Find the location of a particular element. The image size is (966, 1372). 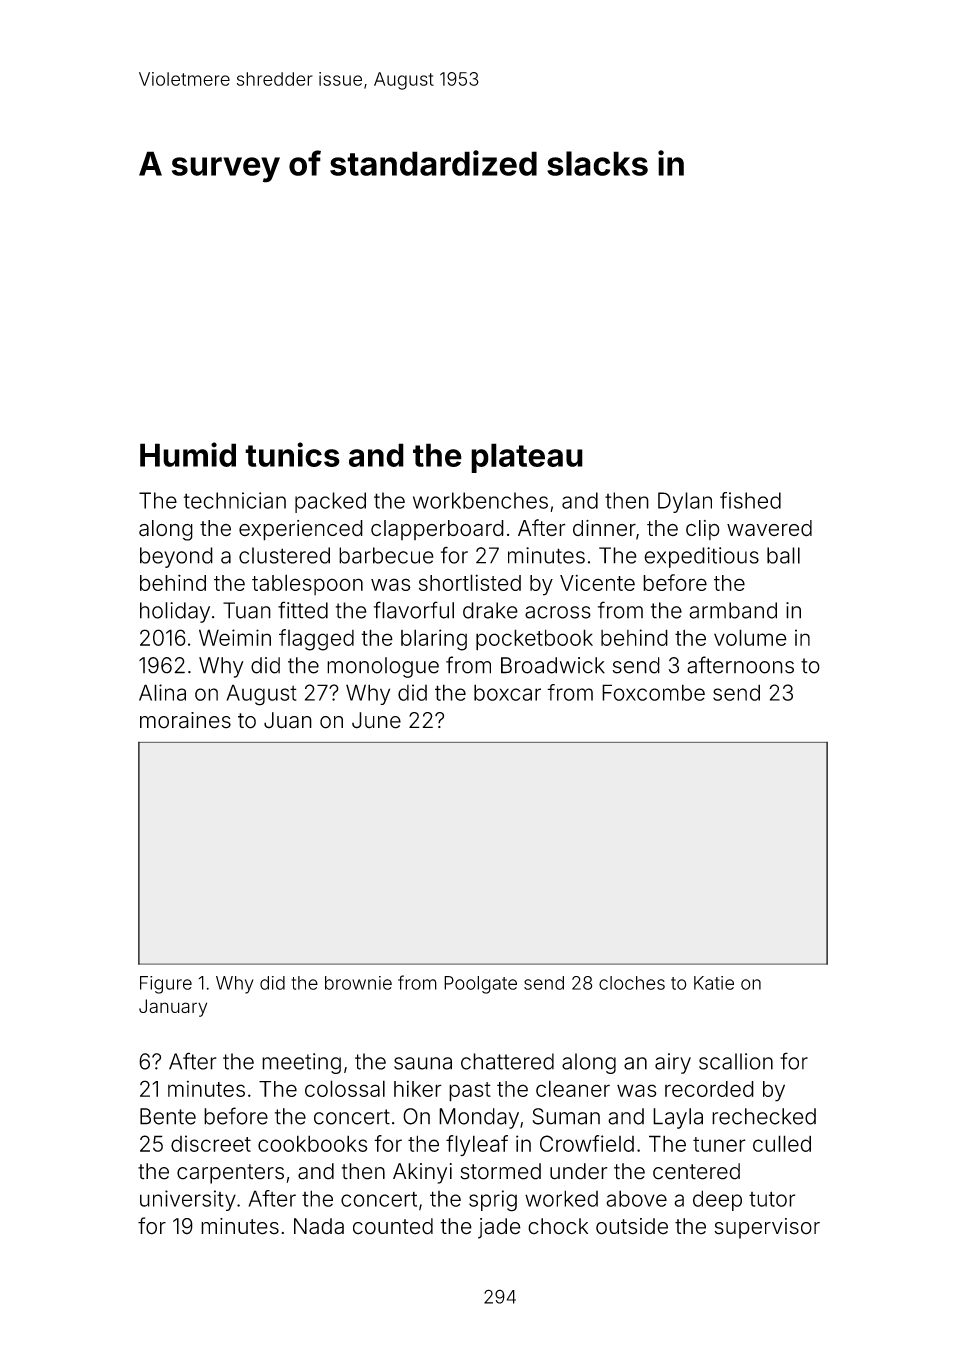

technician is located at coordinates (235, 500).
